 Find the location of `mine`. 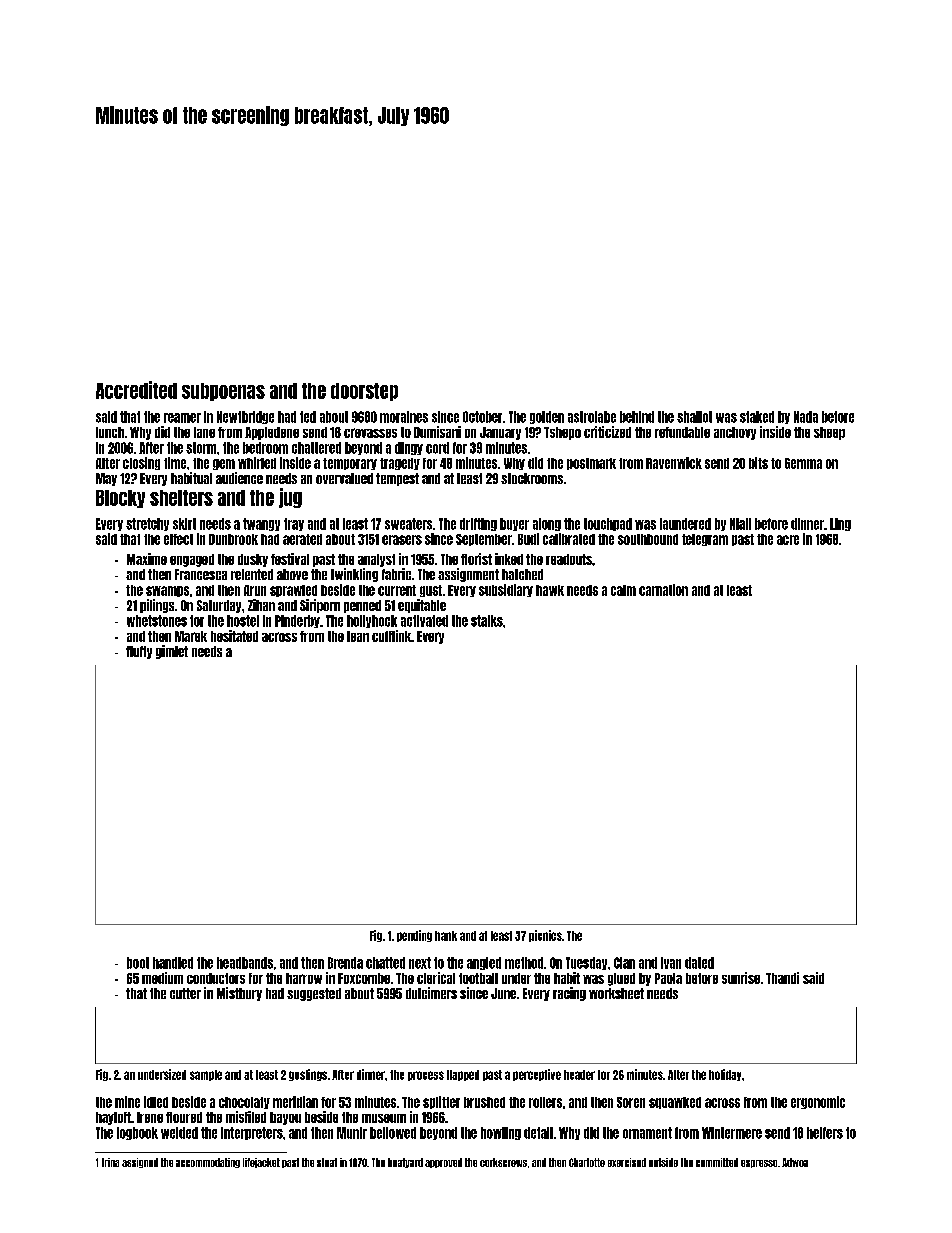

mine is located at coordinates (127, 1102).
